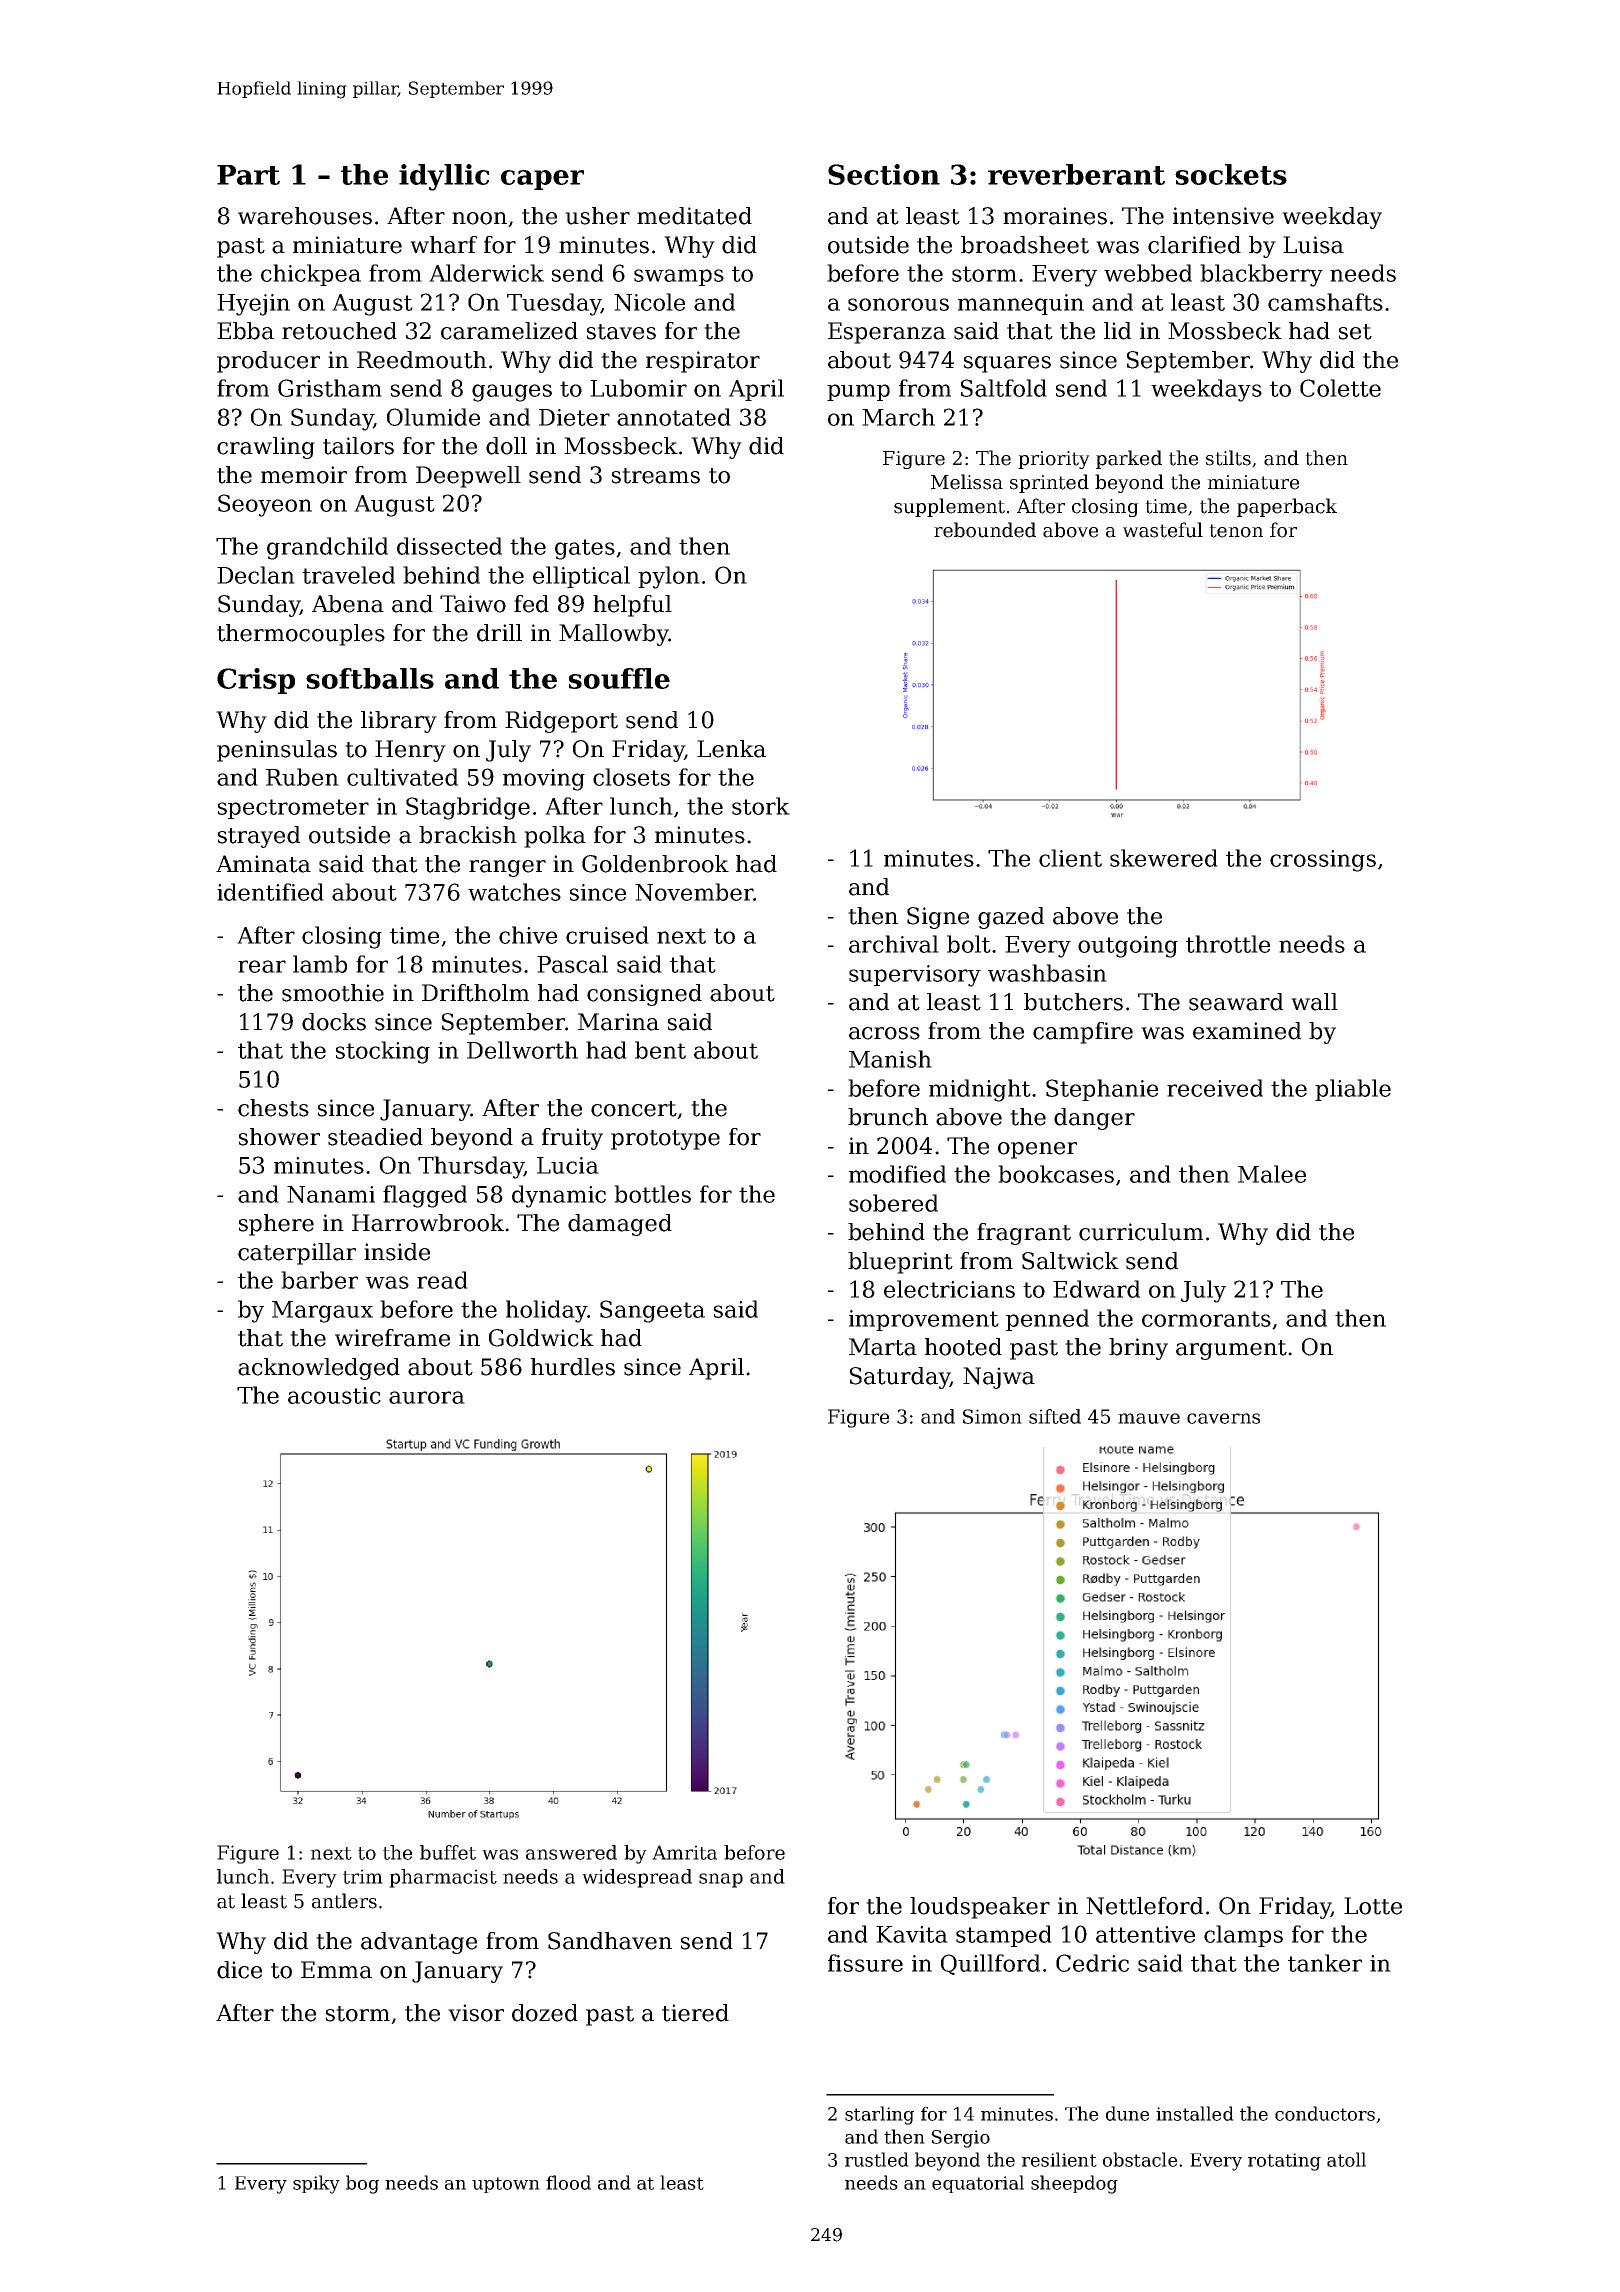 The image size is (1620, 2292). I want to click on Amrita, so click(684, 1852).
